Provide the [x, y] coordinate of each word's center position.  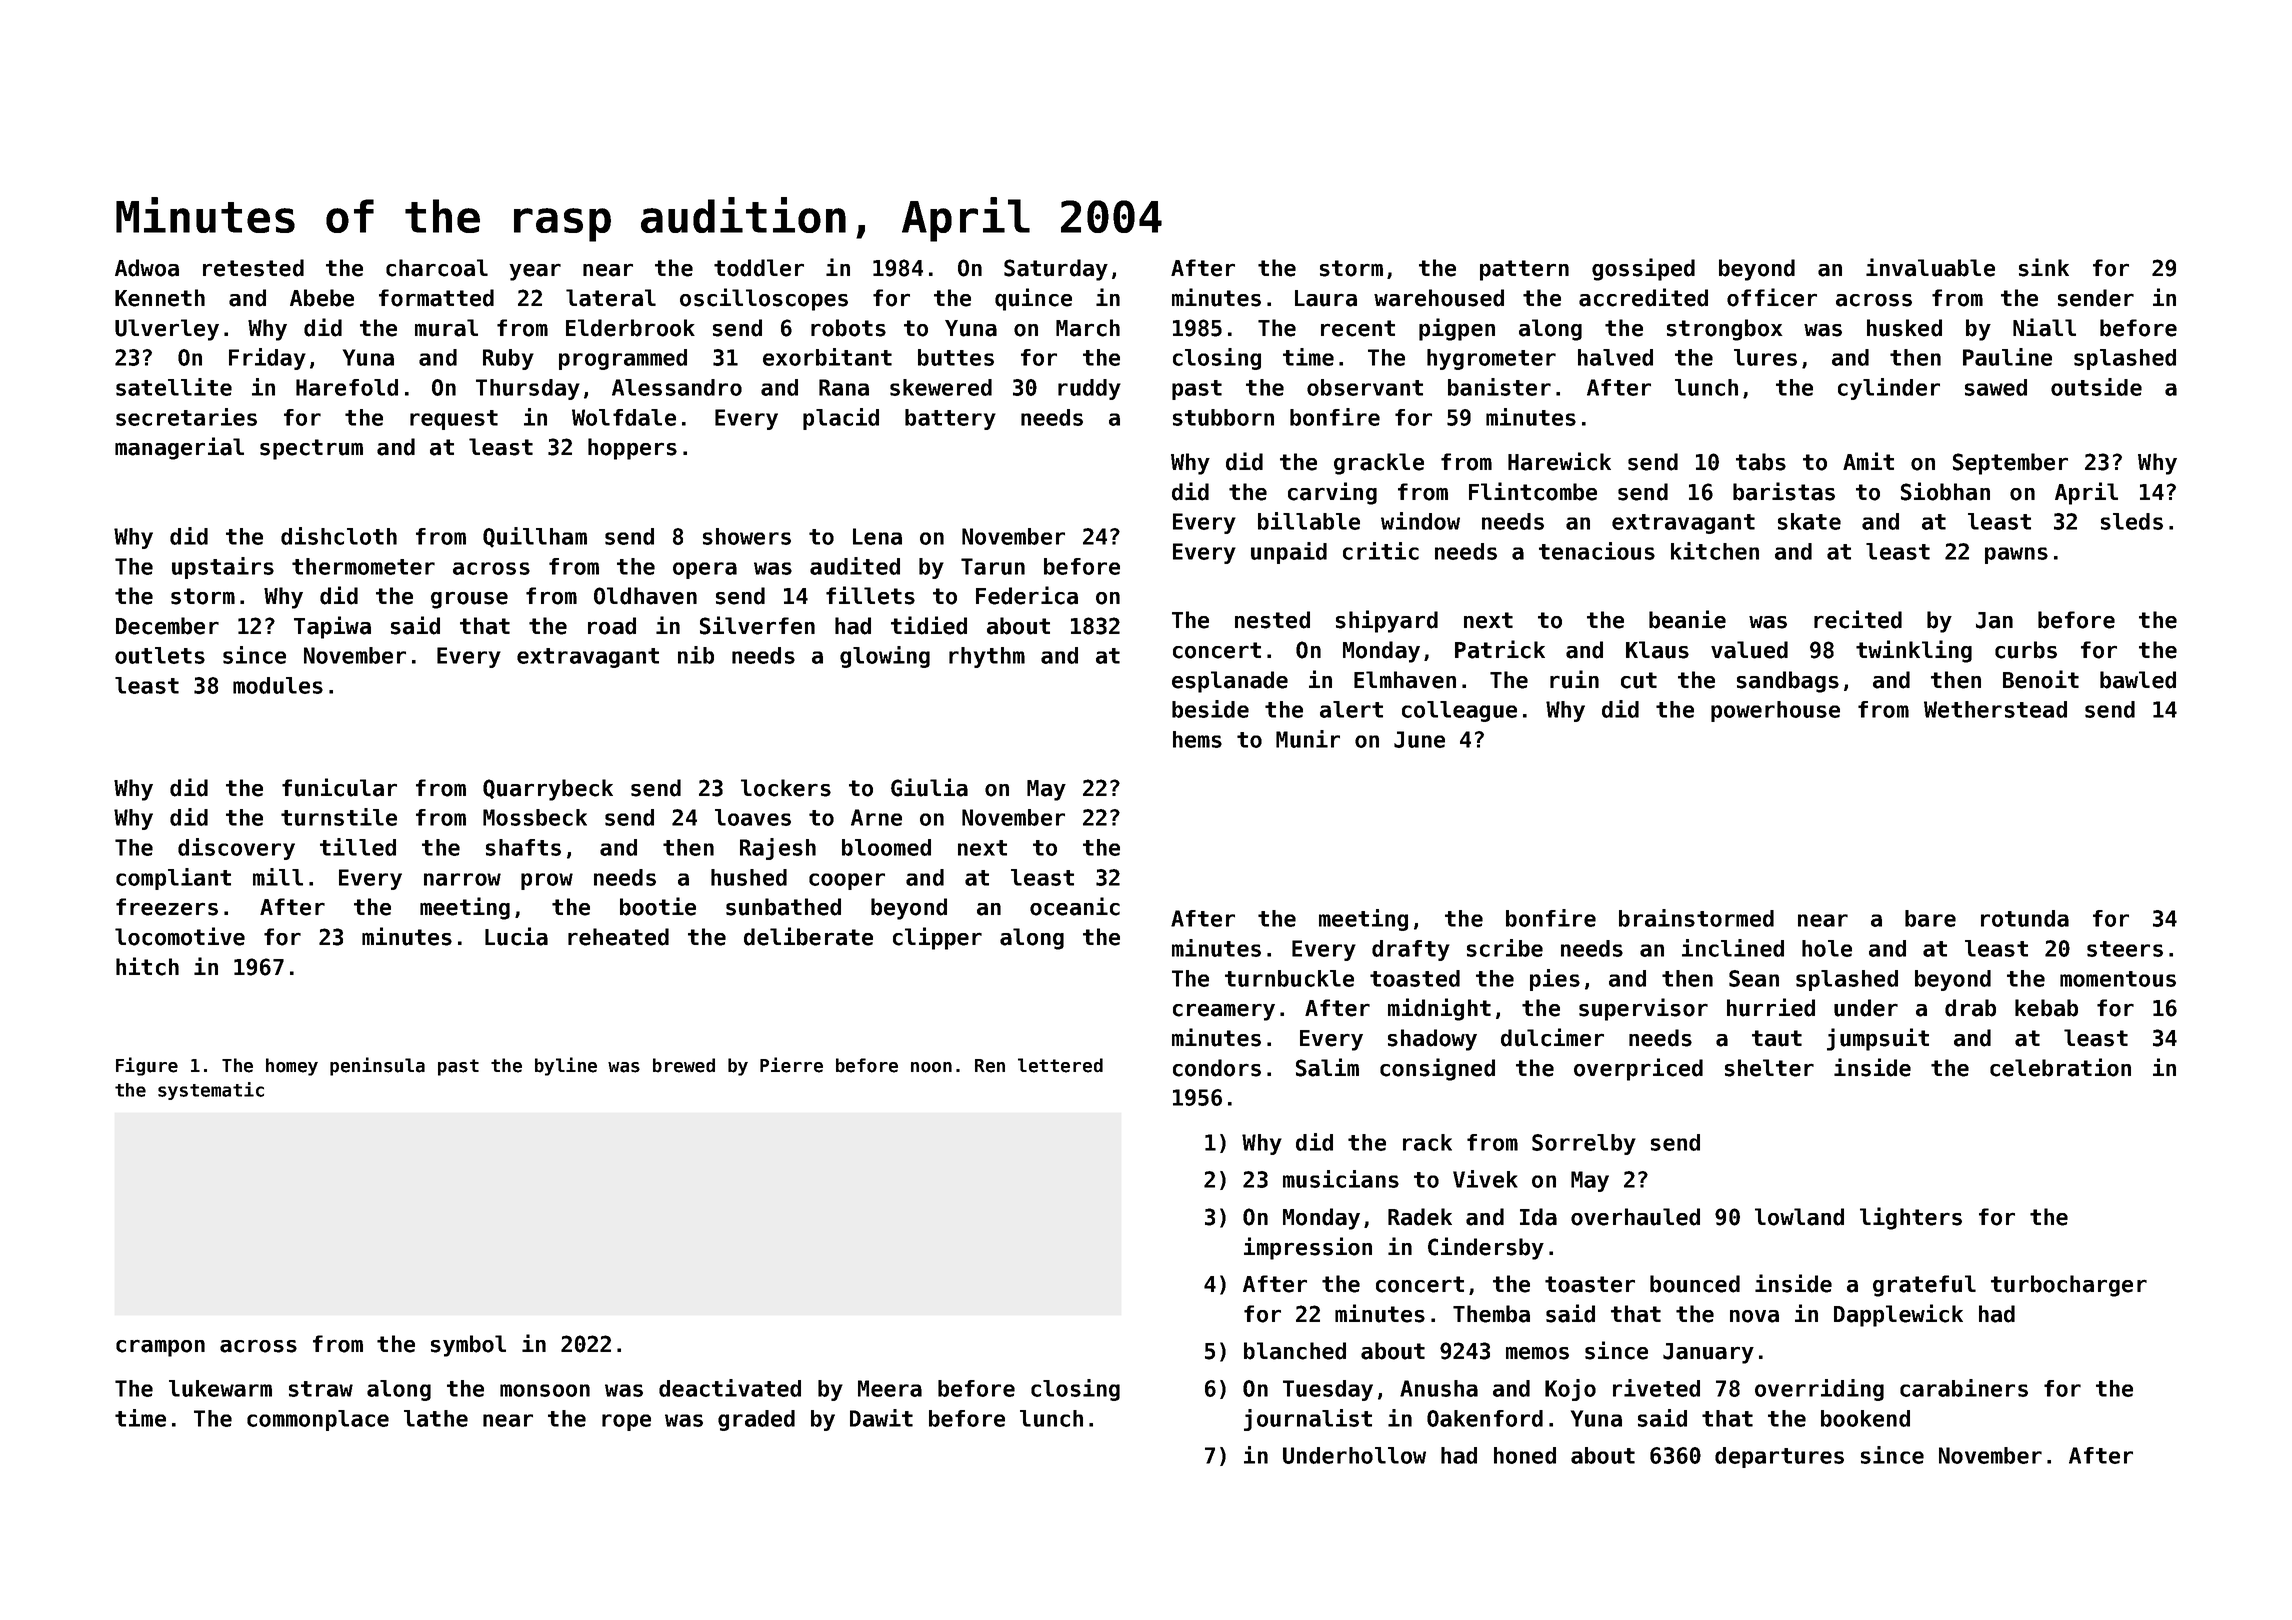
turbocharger [2069, 1286]
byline [566, 1066]
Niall [2044, 327]
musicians [1341, 1179]
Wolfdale [624, 417]
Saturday [1056, 270]
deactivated [730, 1388]
